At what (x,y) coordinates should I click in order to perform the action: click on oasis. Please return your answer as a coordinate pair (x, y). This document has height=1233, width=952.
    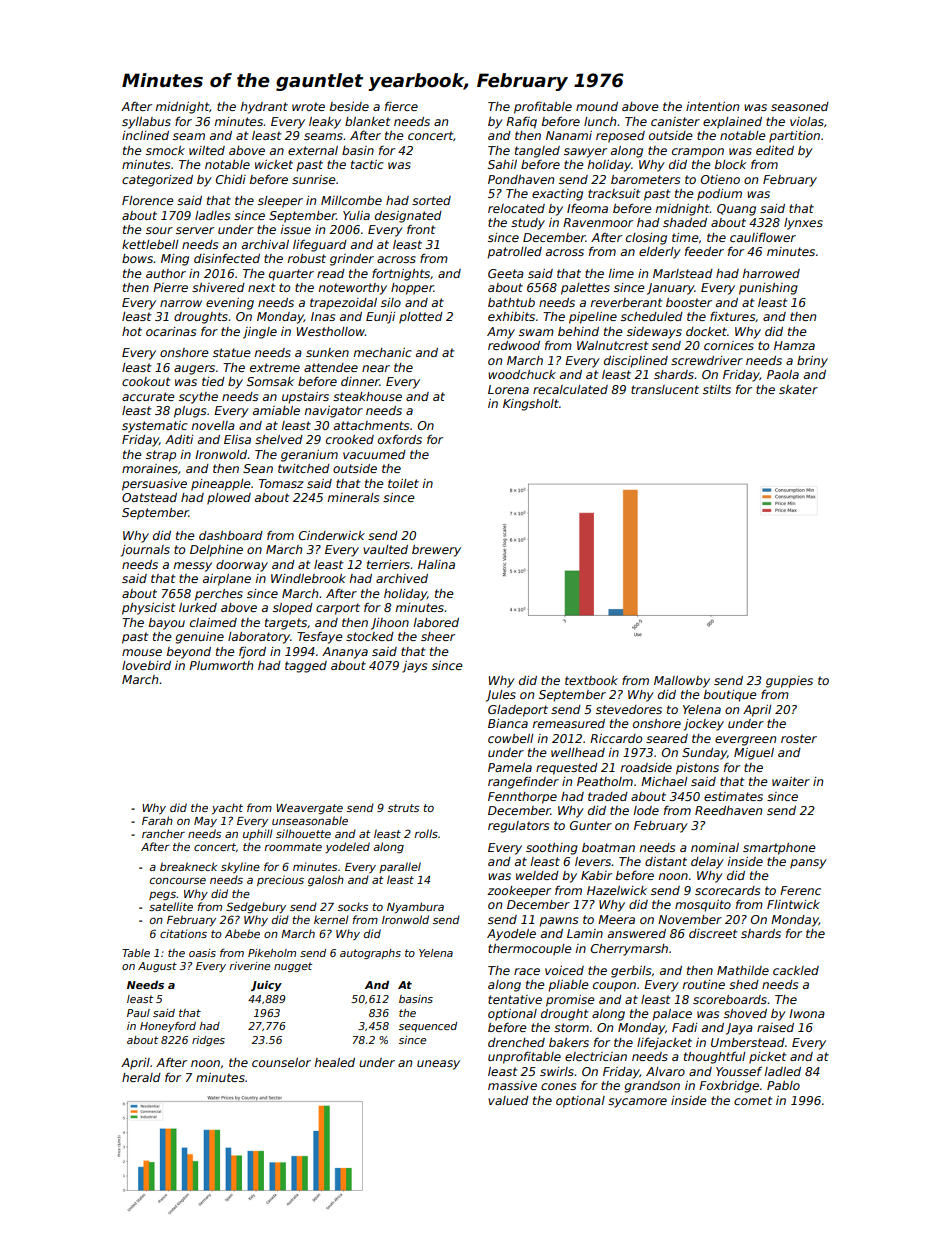
    Looking at the image, I should click on (202, 953).
